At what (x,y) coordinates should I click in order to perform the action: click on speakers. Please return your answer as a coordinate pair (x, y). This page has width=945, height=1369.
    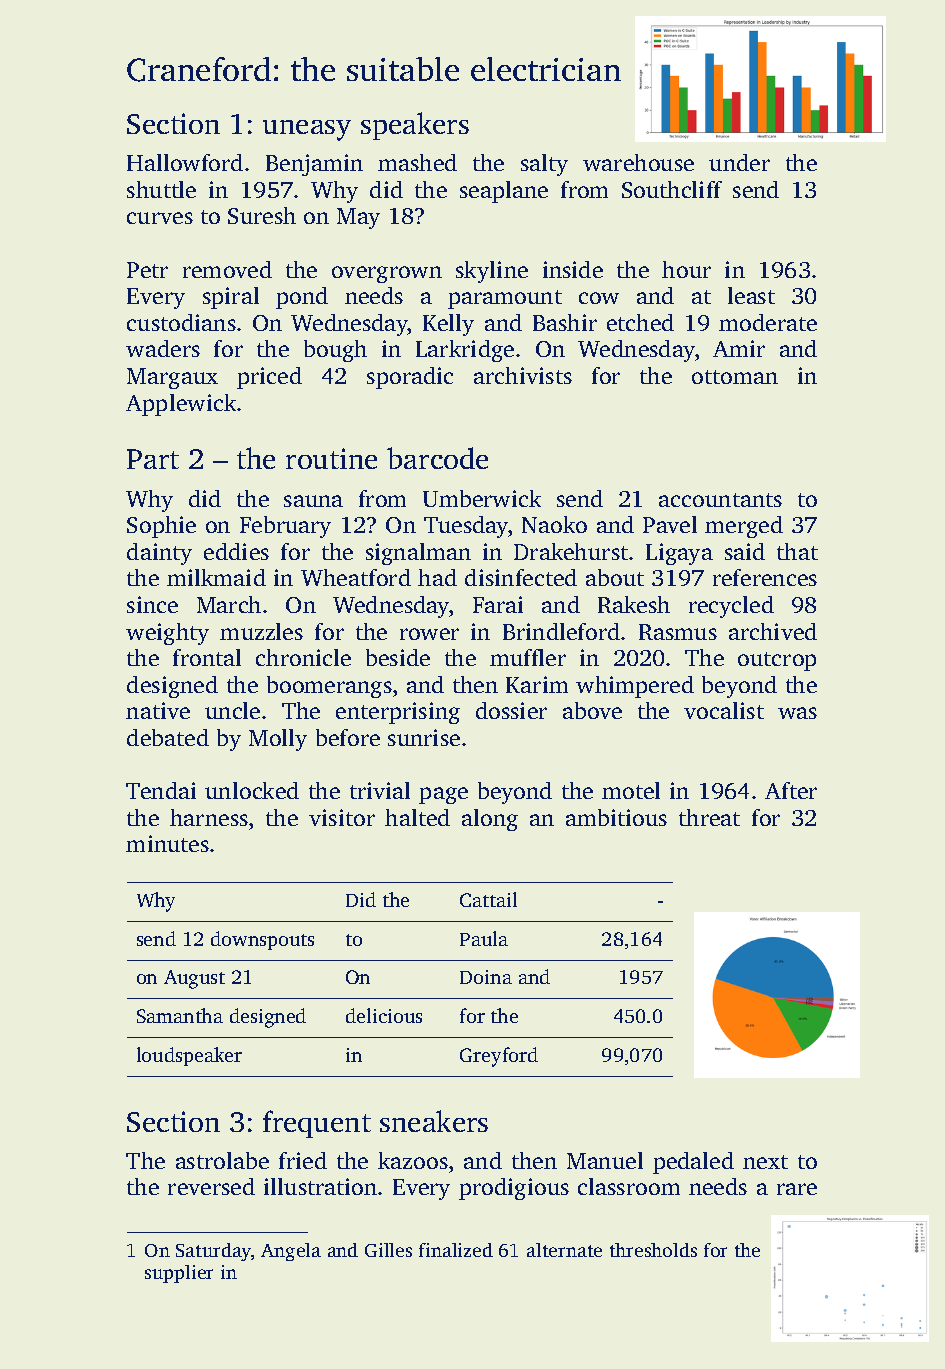
    Looking at the image, I should click on (415, 126).
